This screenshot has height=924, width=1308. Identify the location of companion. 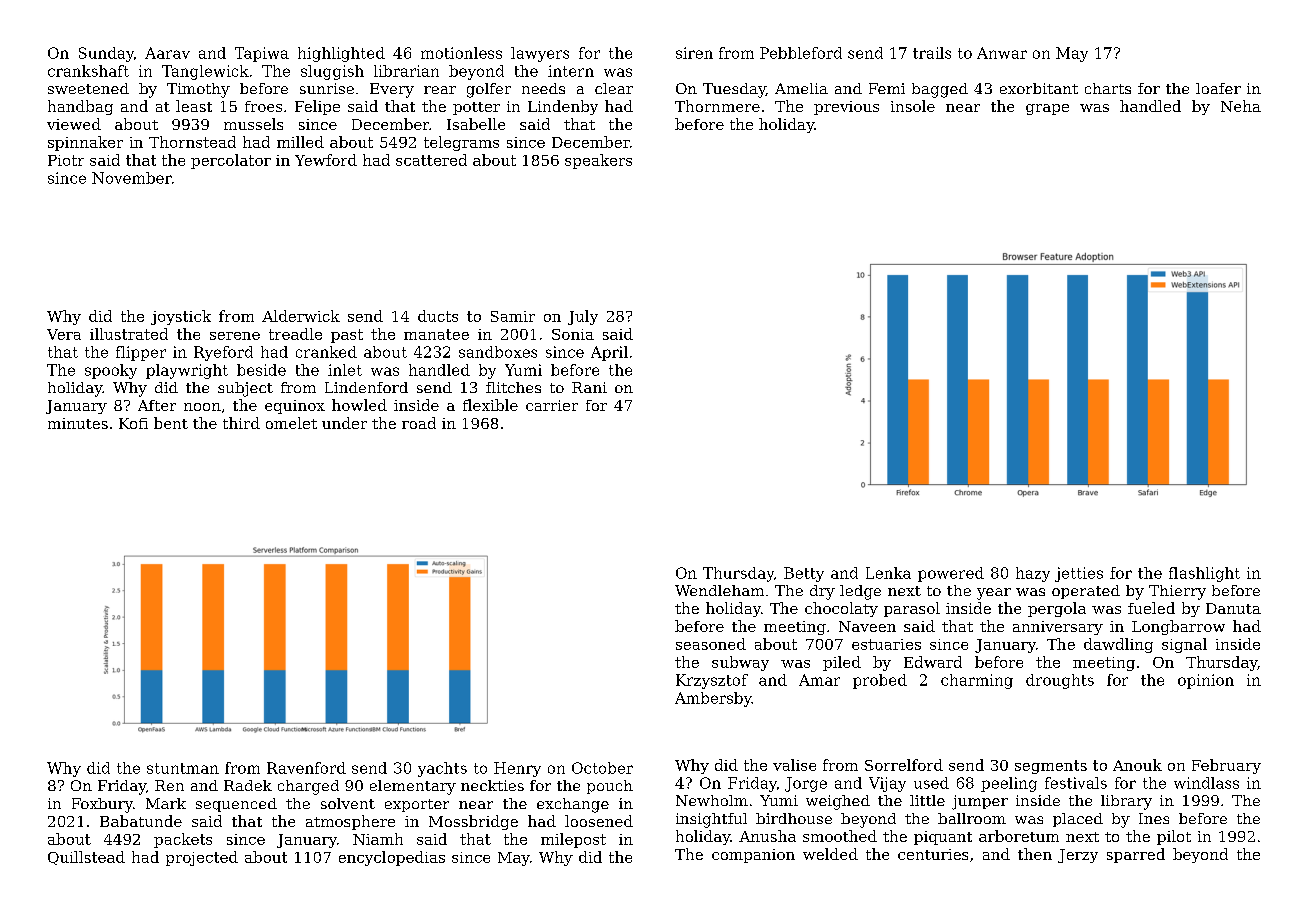
(753, 856).
